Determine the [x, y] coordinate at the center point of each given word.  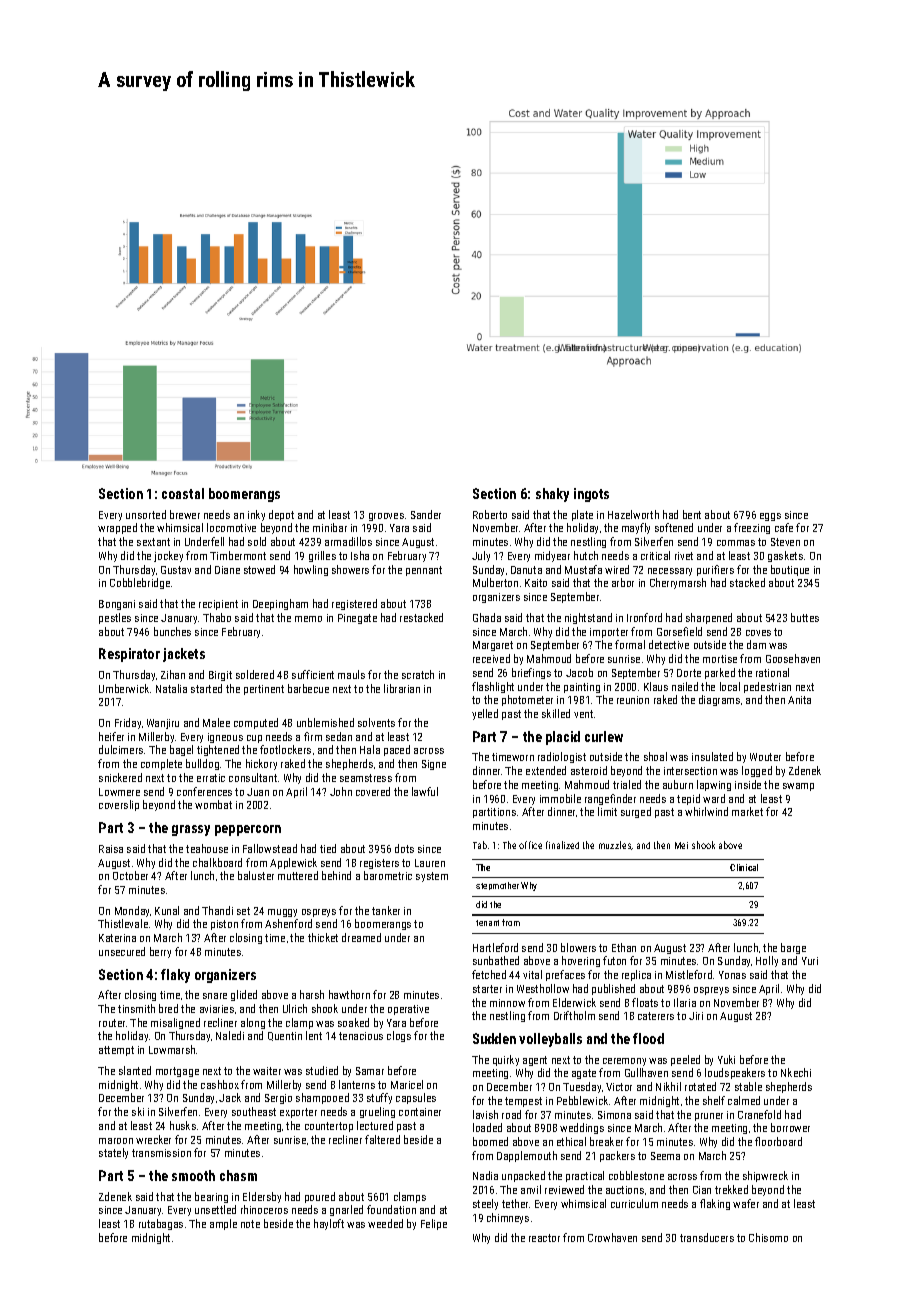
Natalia [171, 688]
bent [692, 514]
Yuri [810, 961]
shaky [552, 495]
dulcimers [121, 749]
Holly [767, 961]
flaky [175, 976]
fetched [489, 974]
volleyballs [550, 1040]
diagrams [719, 700]
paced [397, 750]
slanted [135, 1070]
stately [113, 1153]
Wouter [765, 757]
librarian [402, 688]
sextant [153, 542]
